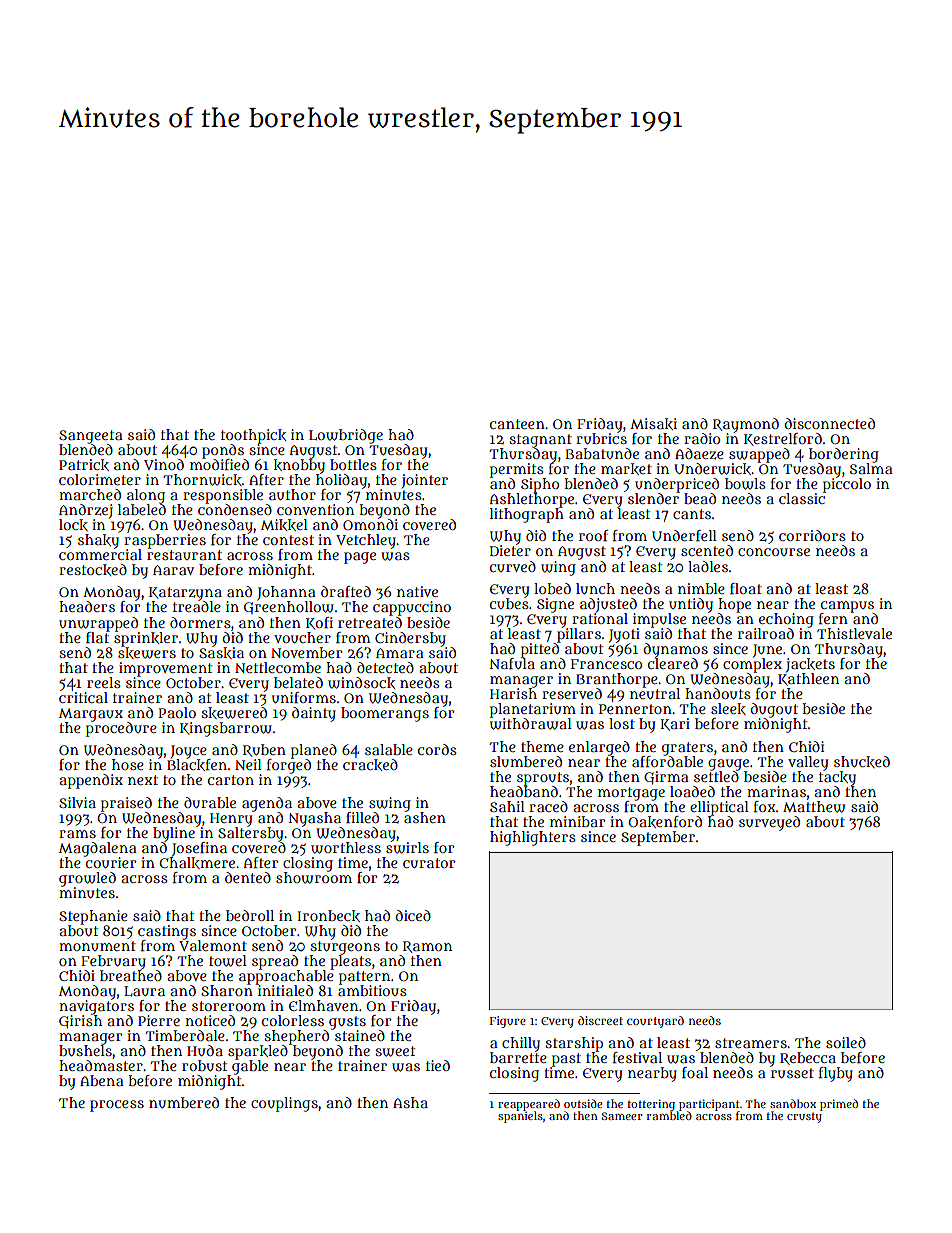  What do you see at coordinates (250, 834) in the screenshot?
I see `Saltersby` at bounding box center [250, 834].
